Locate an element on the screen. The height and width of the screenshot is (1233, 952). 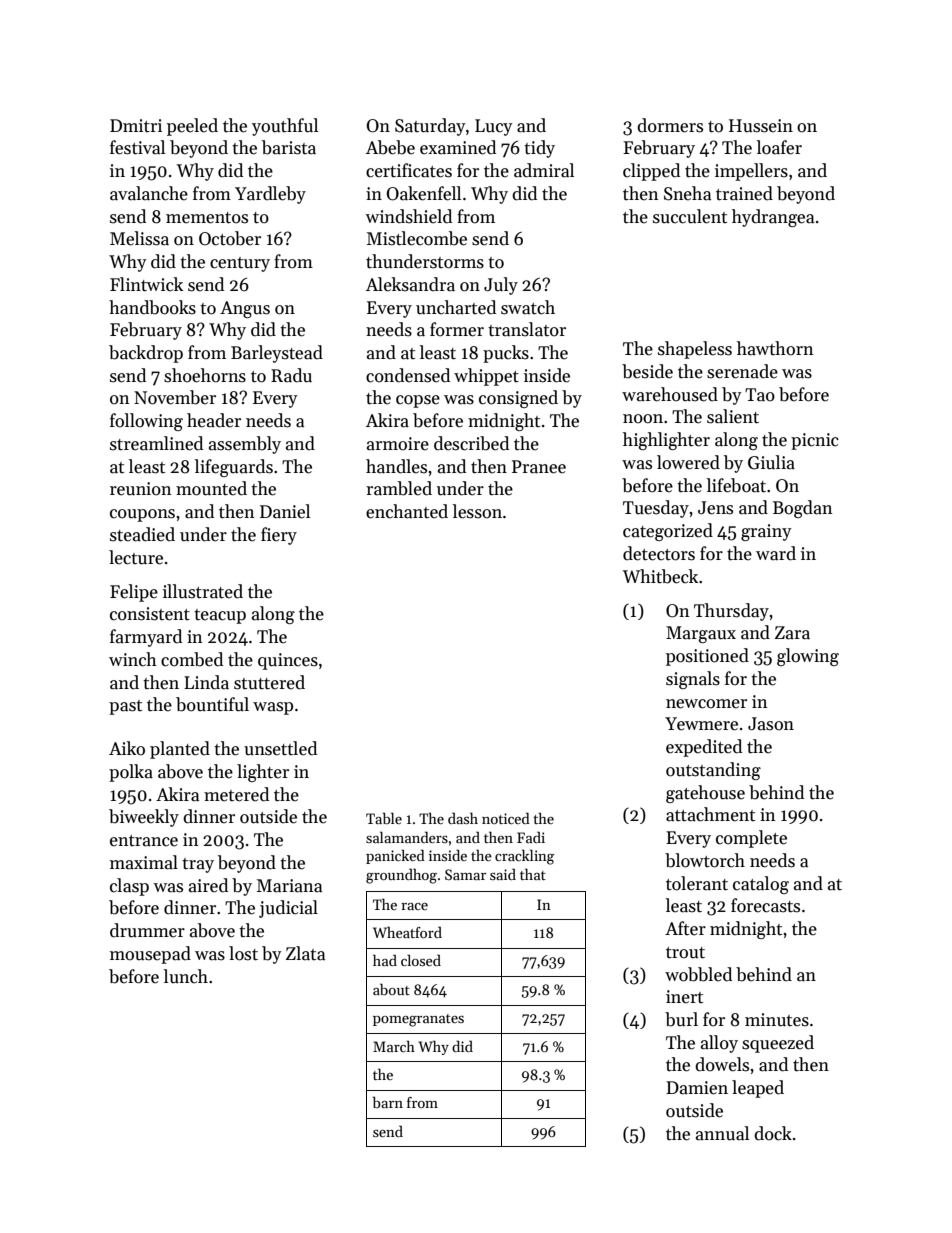
tidy is located at coordinates (539, 149).
